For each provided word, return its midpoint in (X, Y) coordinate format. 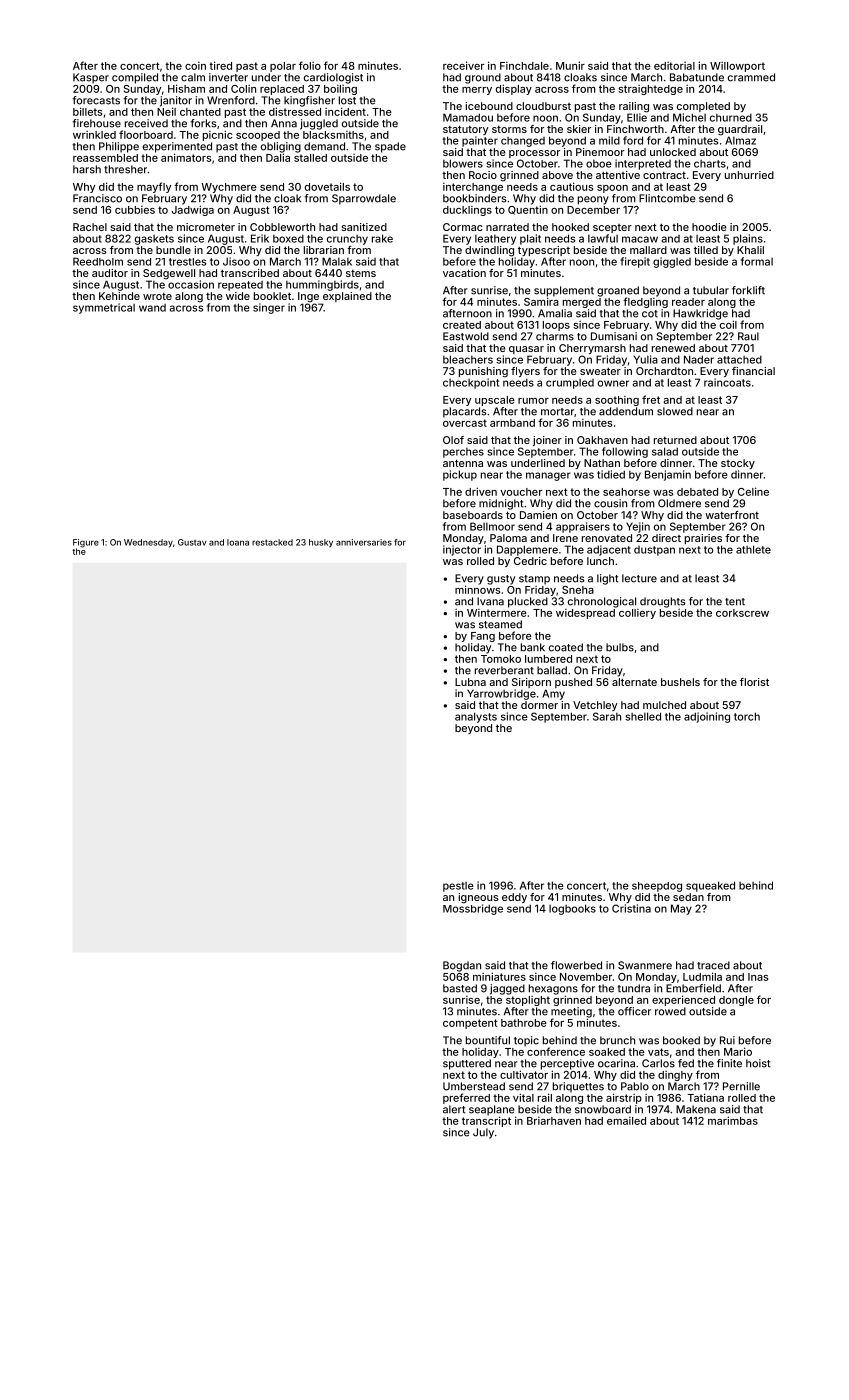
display (514, 89)
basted (460, 988)
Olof (453, 440)
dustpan (654, 551)
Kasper (91, 78)
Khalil (750, 250)
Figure (86, 543)
